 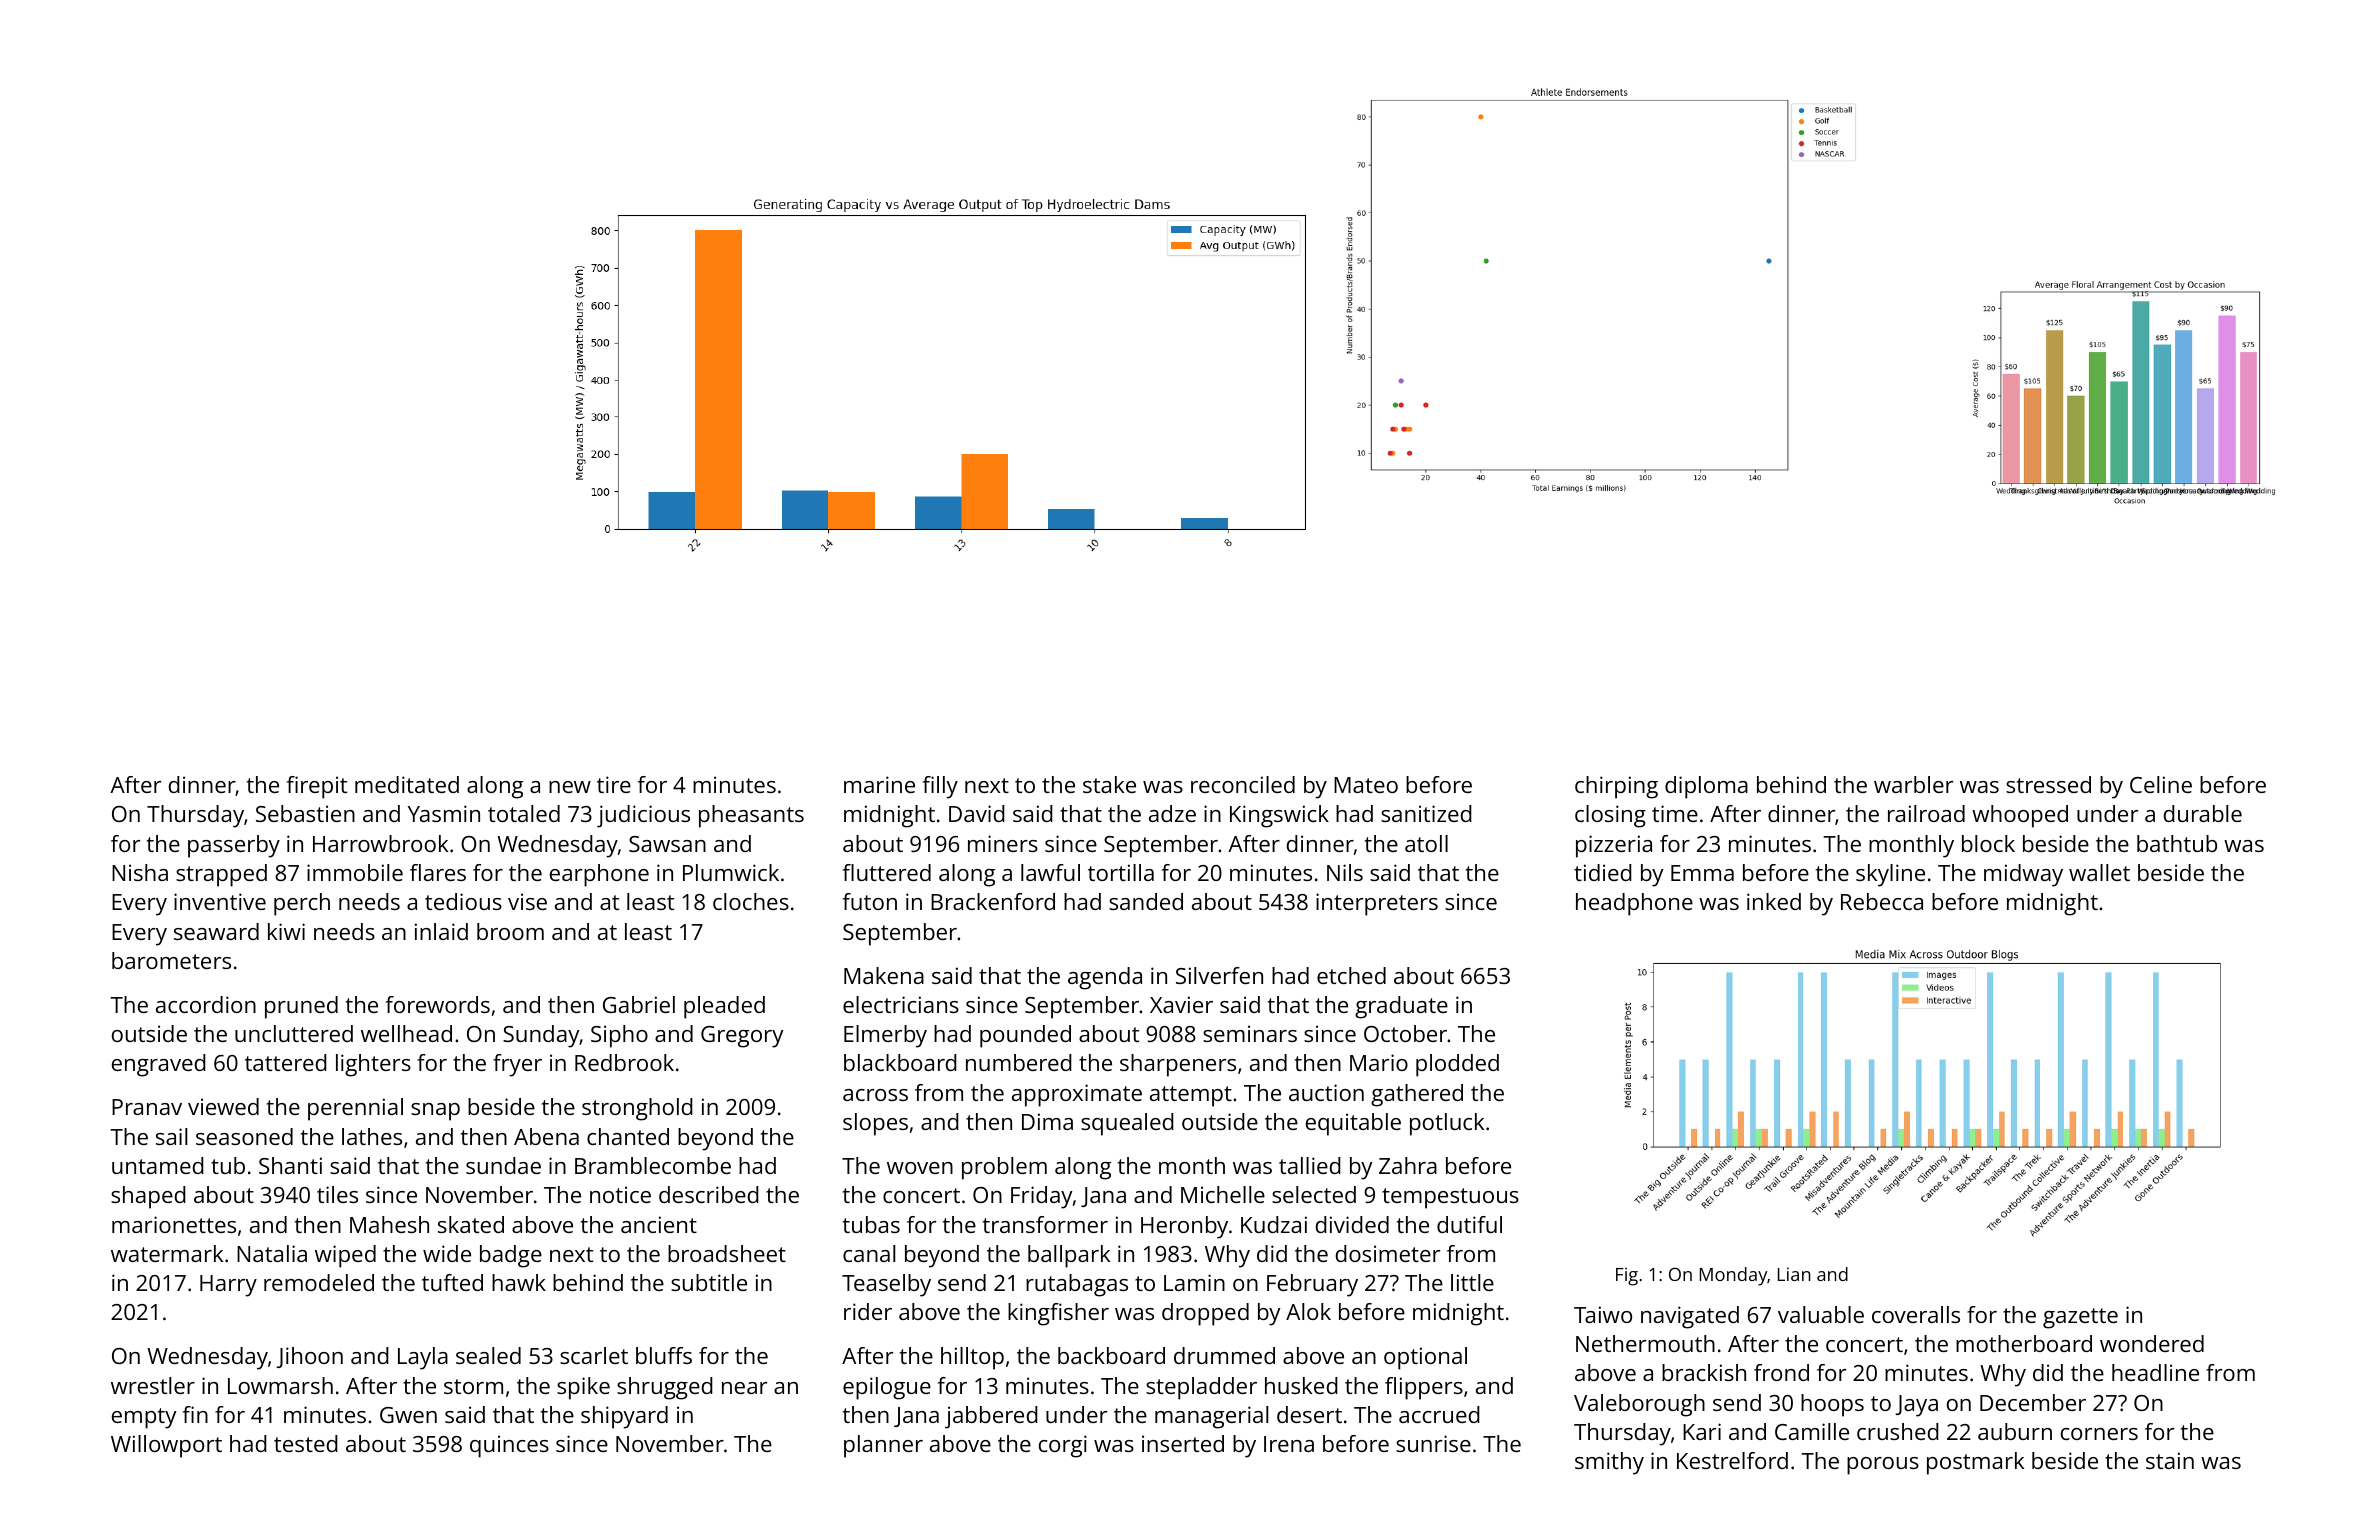 I want to click on plodded, so click(x=1457, y=1065).
